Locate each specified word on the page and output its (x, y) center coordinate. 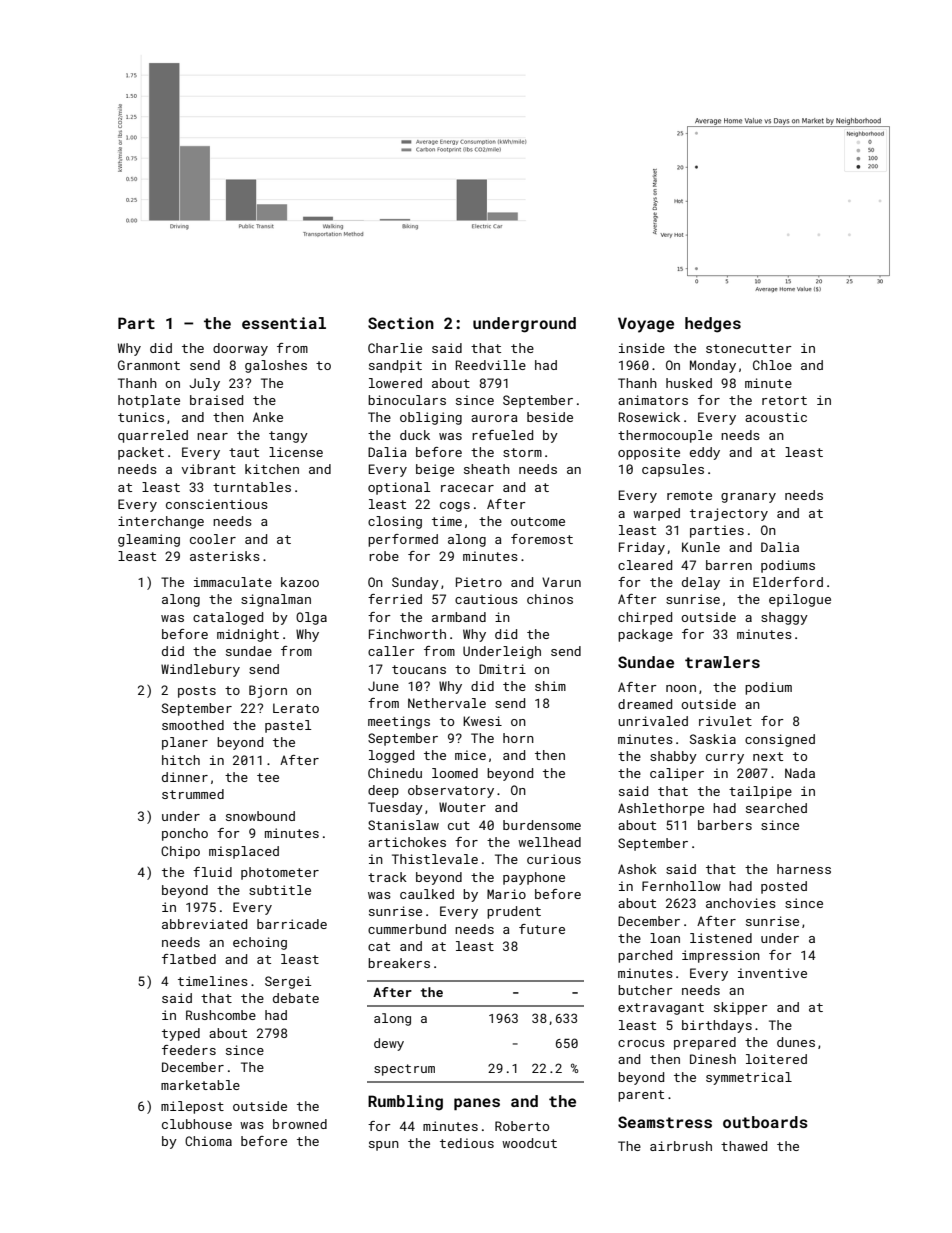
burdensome (542, 825)
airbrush (681, 1146)
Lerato (296, 708)
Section (401, 323)
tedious (467, 1143)
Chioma (208, 1141)
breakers (399, 963)
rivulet (725, 721)
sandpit (395, 366)
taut (244, 452)
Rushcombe (221, 1015)
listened (721, 938)
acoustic (776, 417)
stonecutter (749, 348)
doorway (240, 349)
